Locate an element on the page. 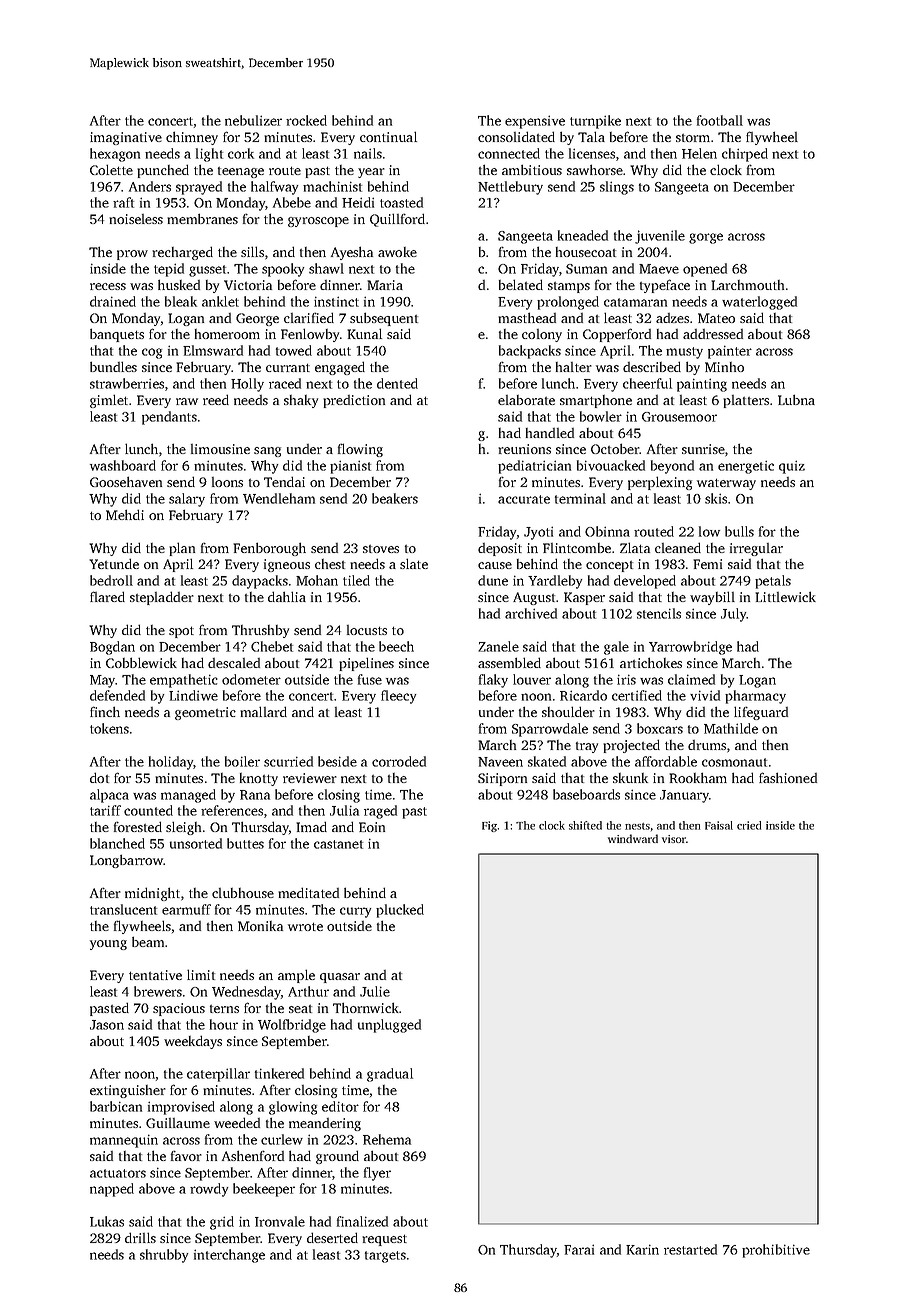 This page has height=1316, width=908. plucked is located at coordinates (400, 911).
